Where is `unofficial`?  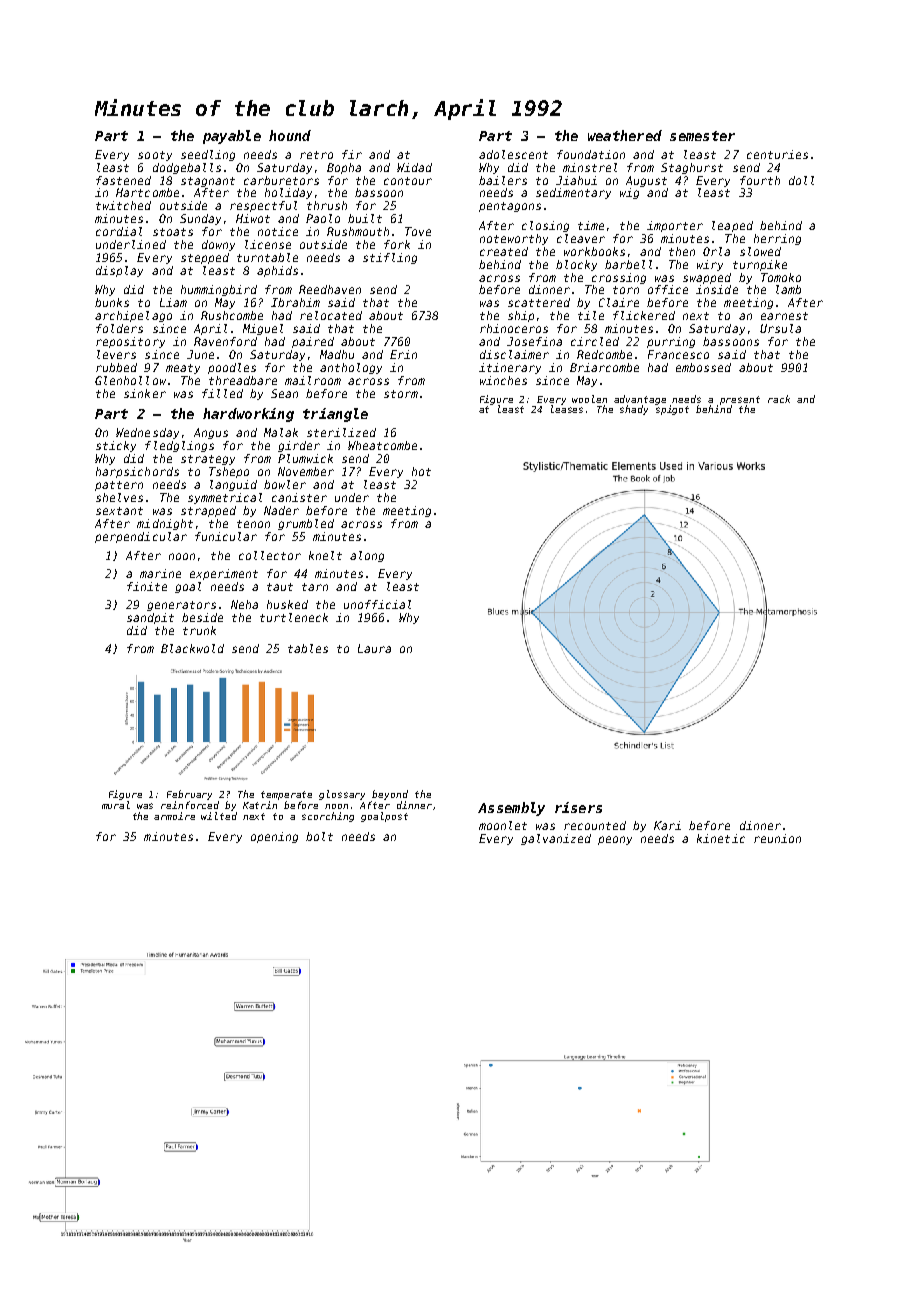
unofficial is located at coordinates (377, 604).
